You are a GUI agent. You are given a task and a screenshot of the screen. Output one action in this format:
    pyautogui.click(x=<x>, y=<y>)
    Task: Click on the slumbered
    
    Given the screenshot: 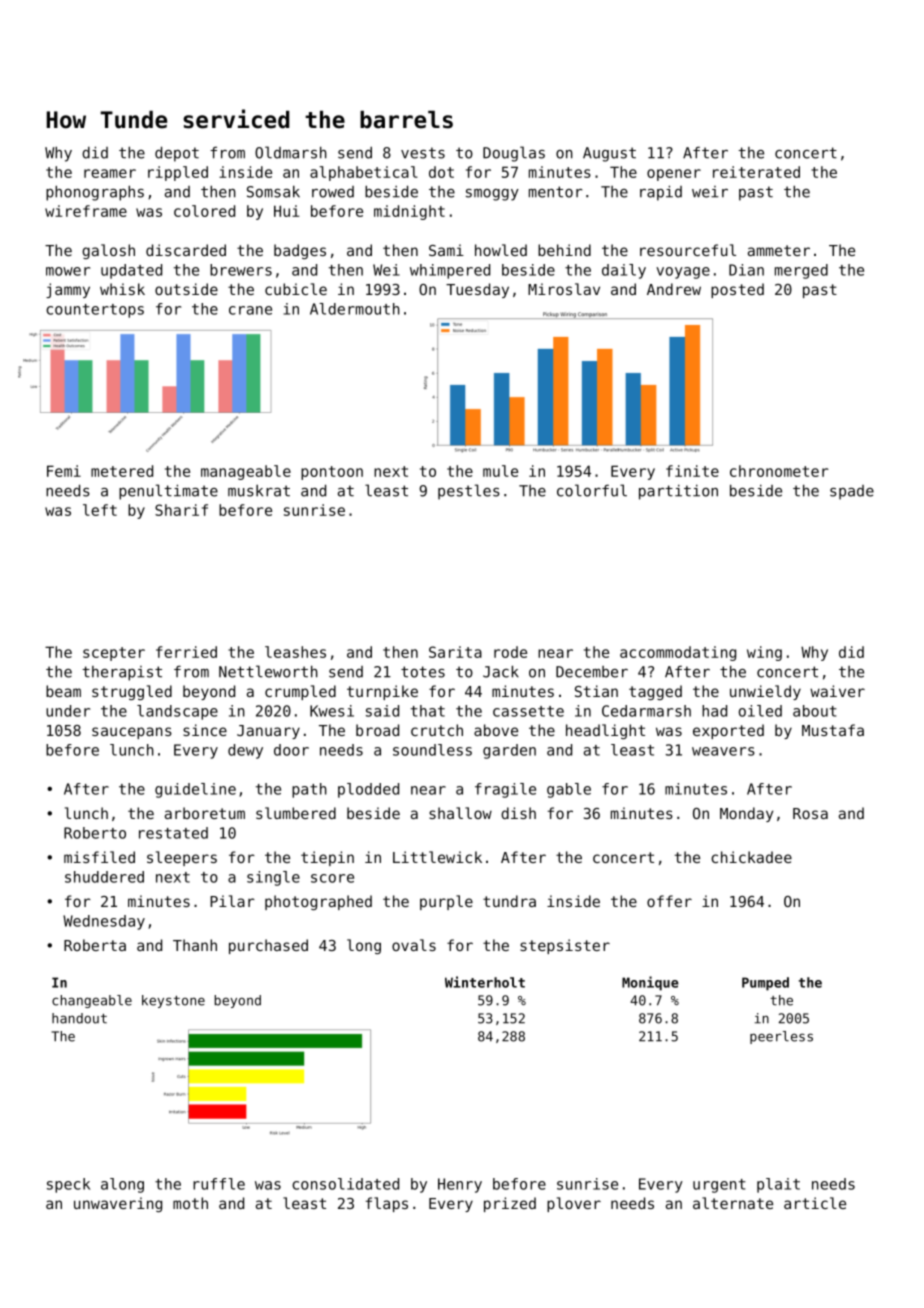 What is the action you would take?
    pyautogui.click(x=296, y=813)
